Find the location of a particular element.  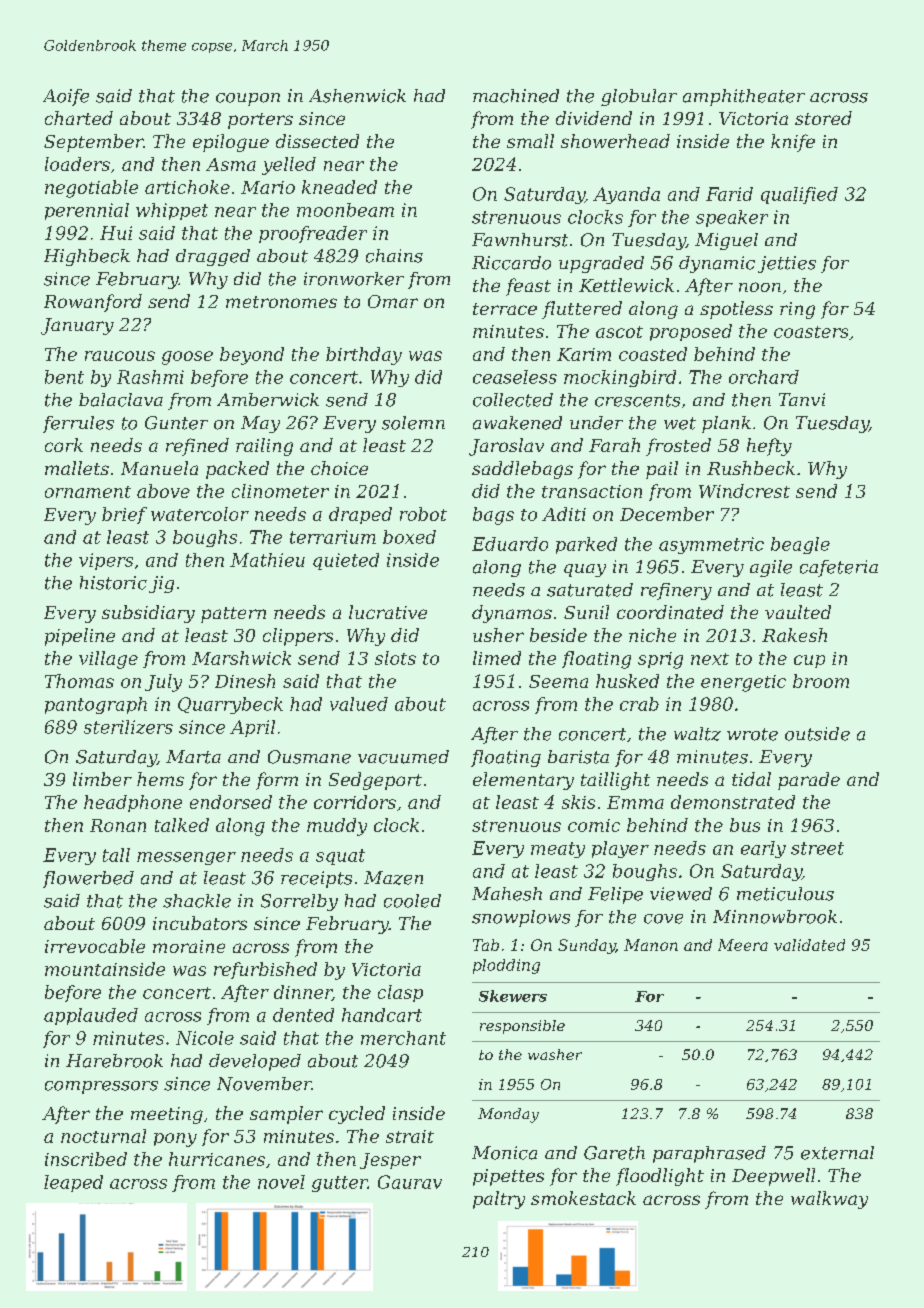

draped is located at coordinates (360, 515).
